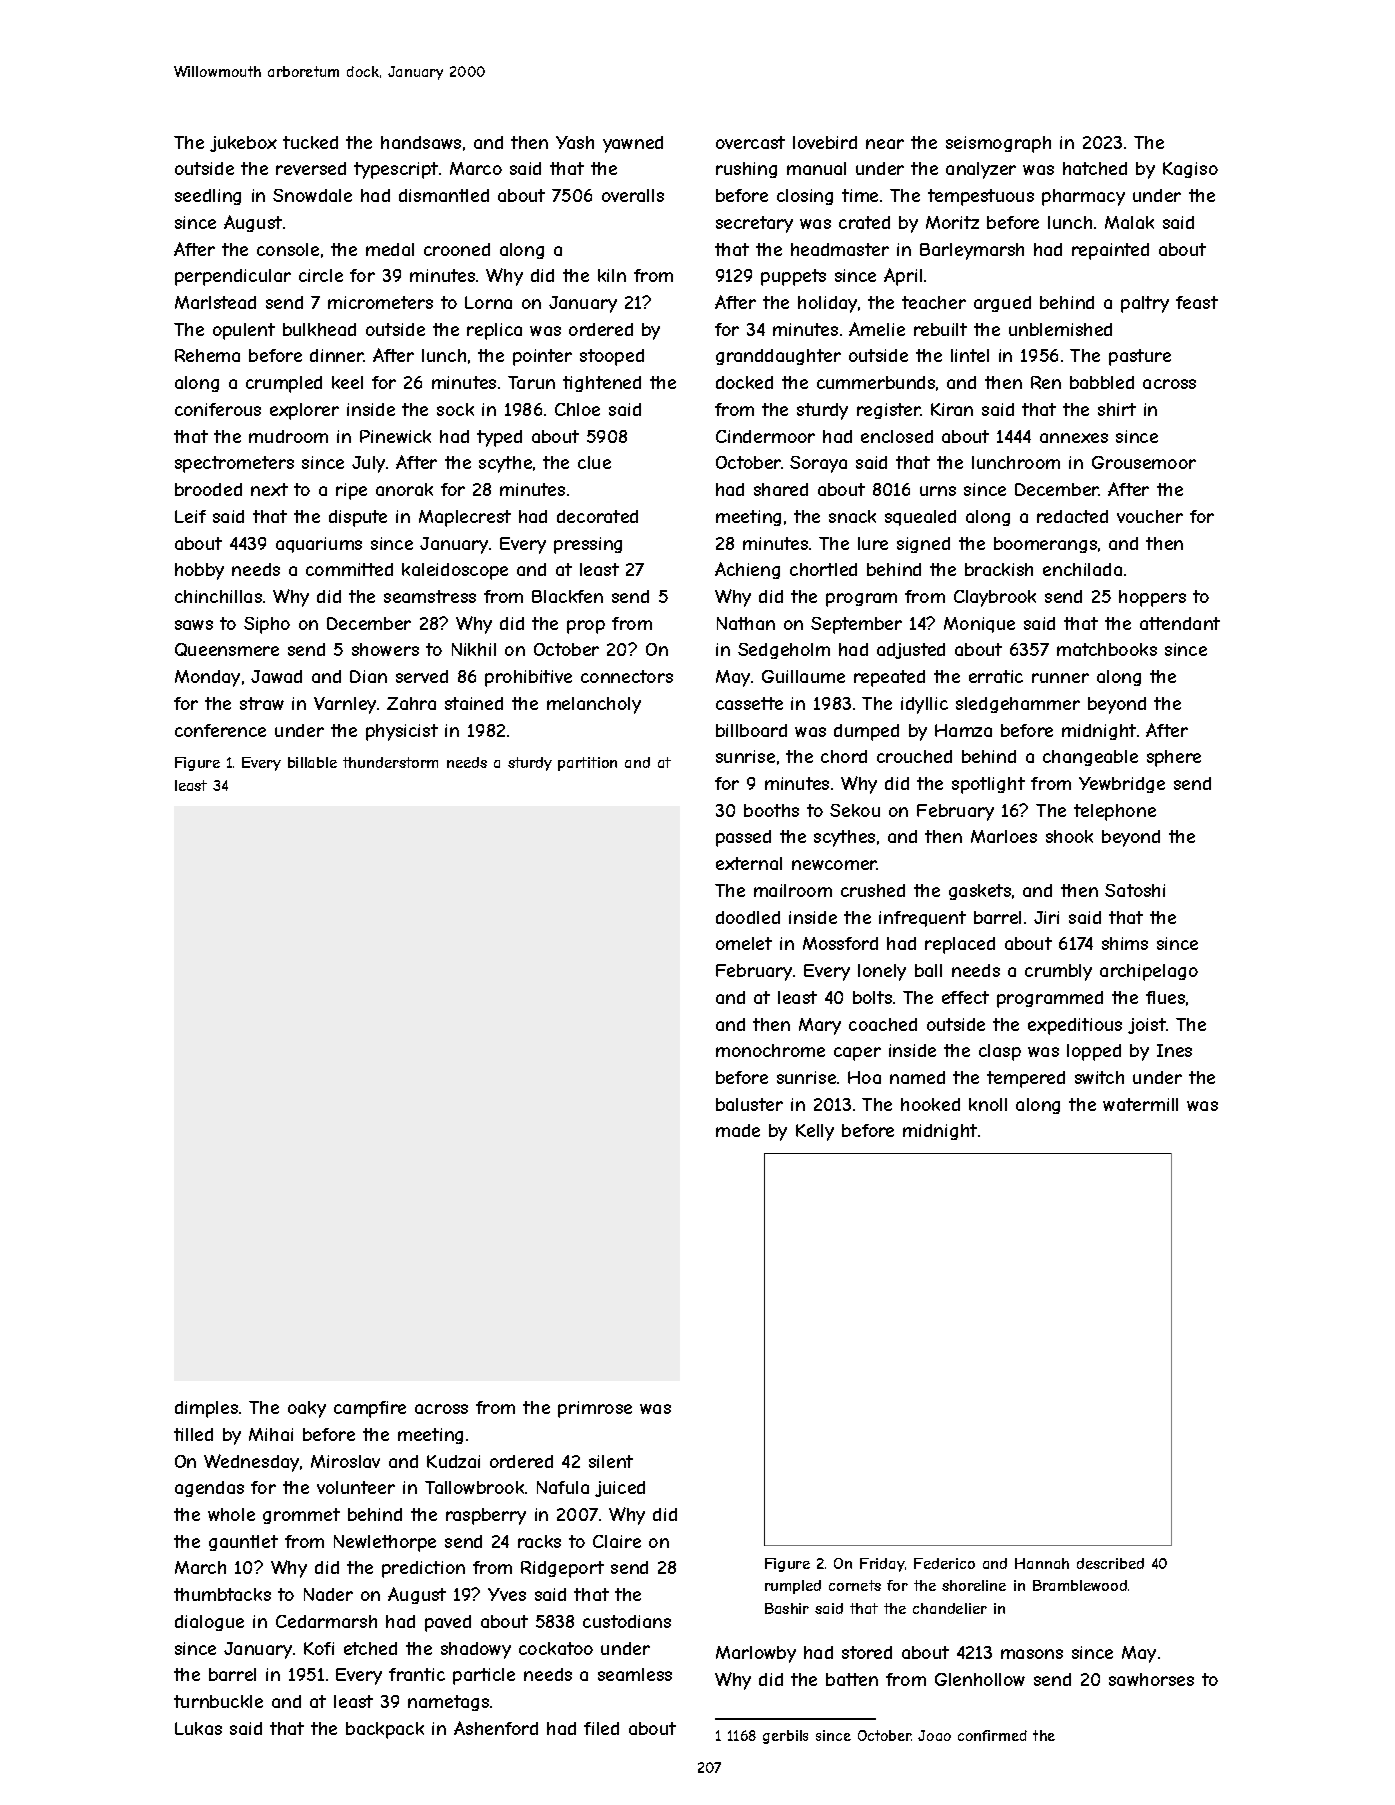  What do you see at coordinates (312, 762) in the screenshot?
I see `billable` at bounding box center [312, 762].
